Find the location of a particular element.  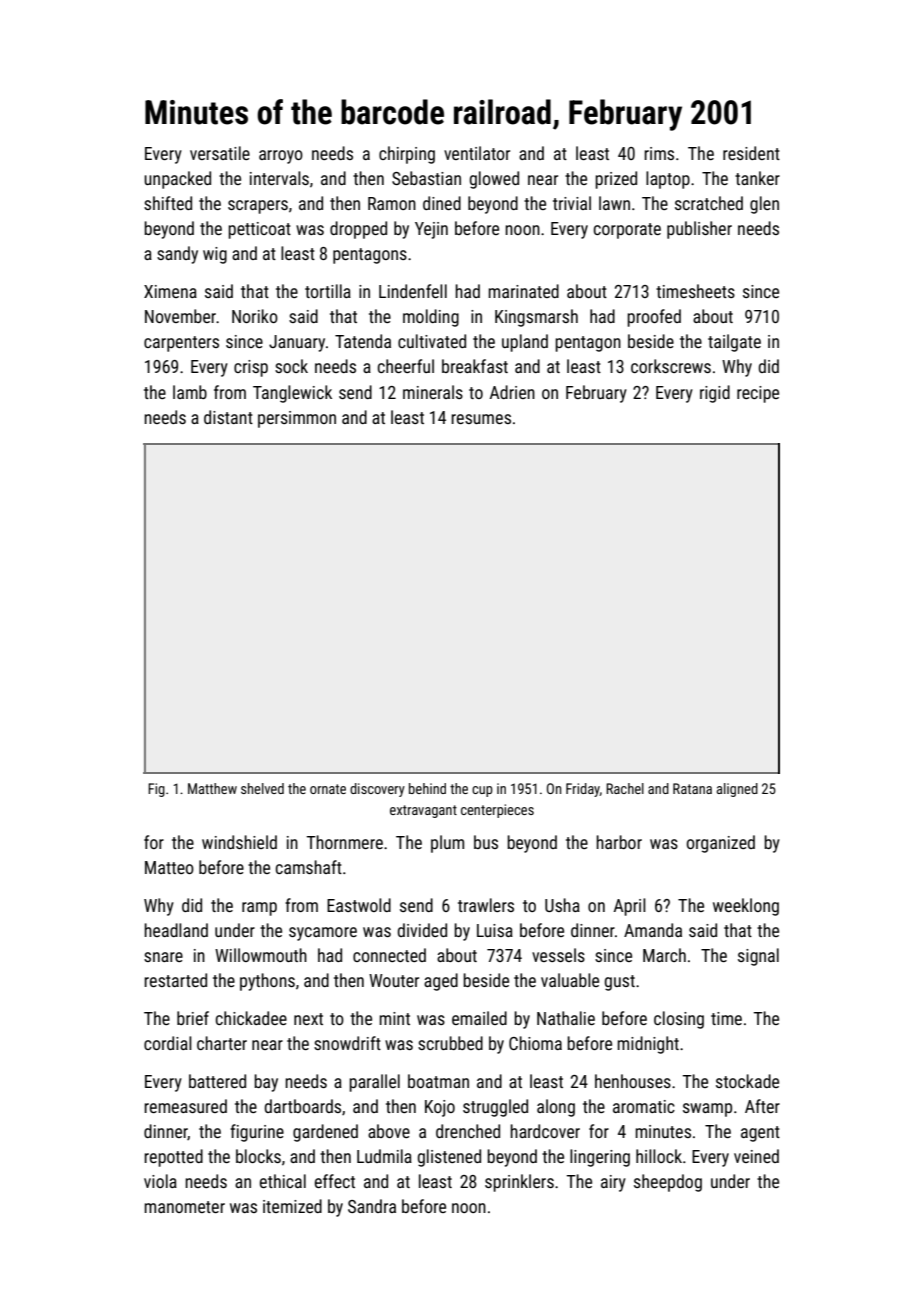

breakfast is located at coordinates (475, 366).
